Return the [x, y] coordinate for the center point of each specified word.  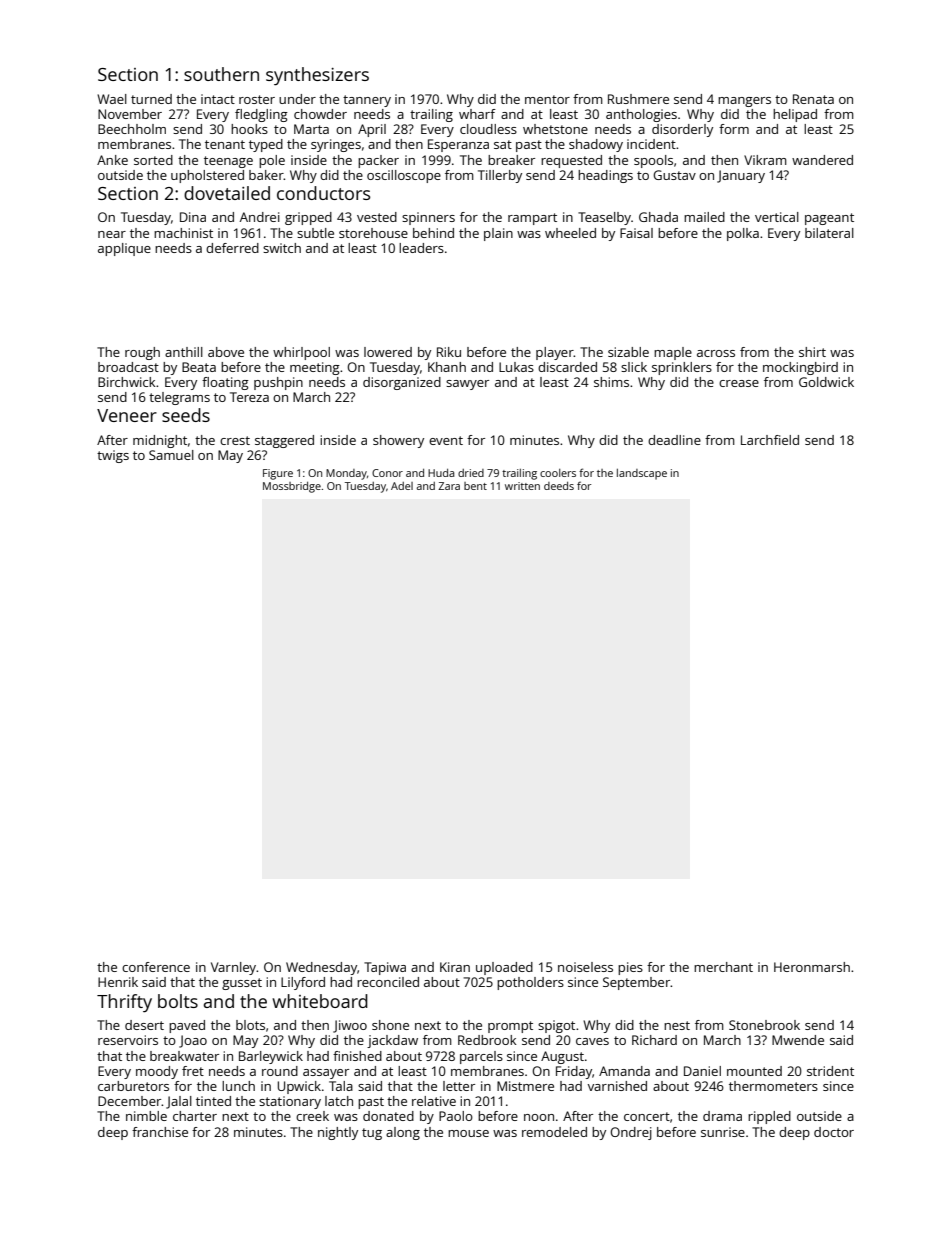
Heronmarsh [812, 967]
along [403, 1133]
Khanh [447, 367]
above [226, 352]
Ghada [658, 217]
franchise [160, 1132]
